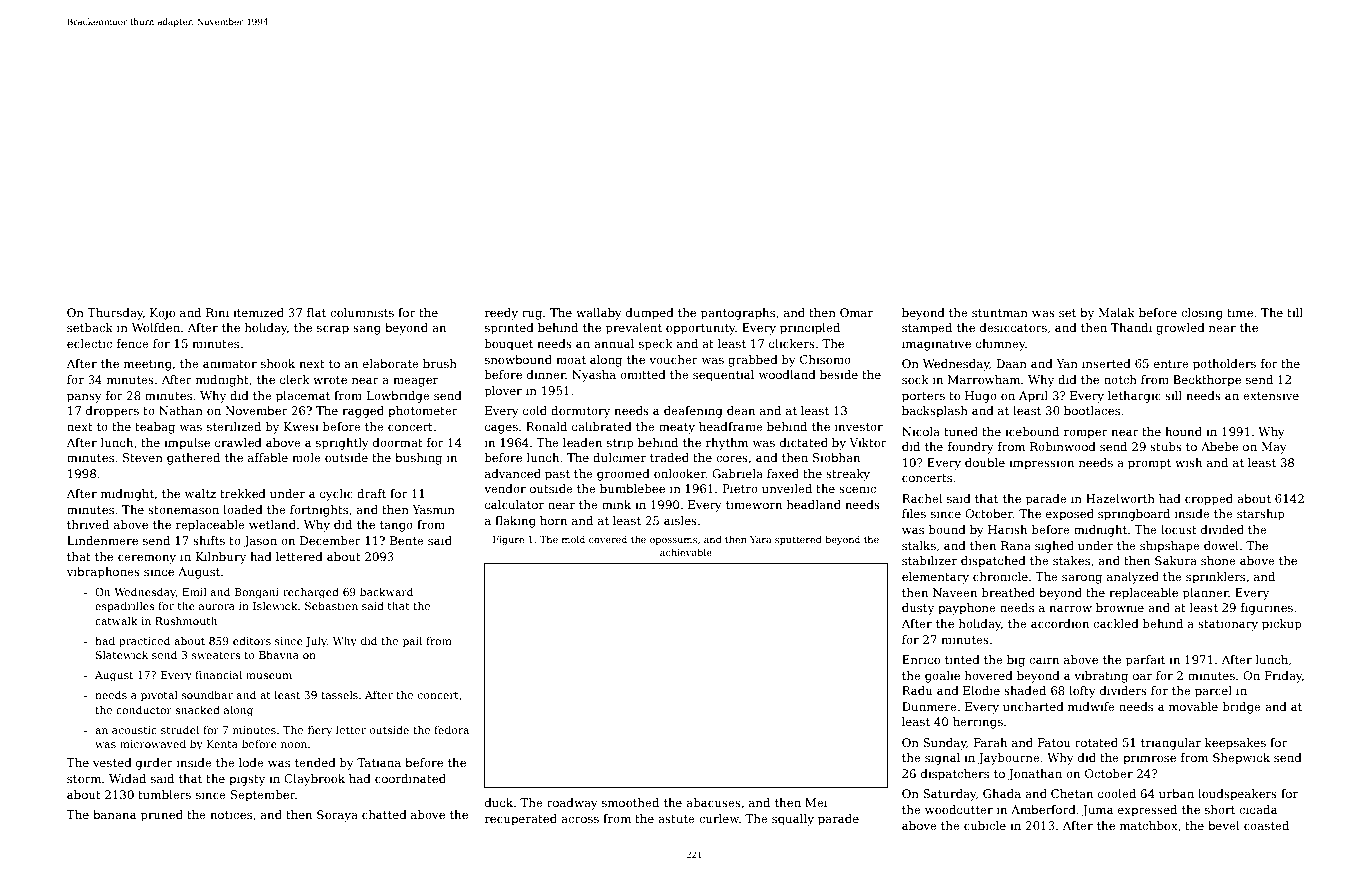 This screenshot has width=1372, height=887. What do you see at coordinates (619, 457) in the screenshot?
I see `dulcimer` at bounding box center [619, 457].
